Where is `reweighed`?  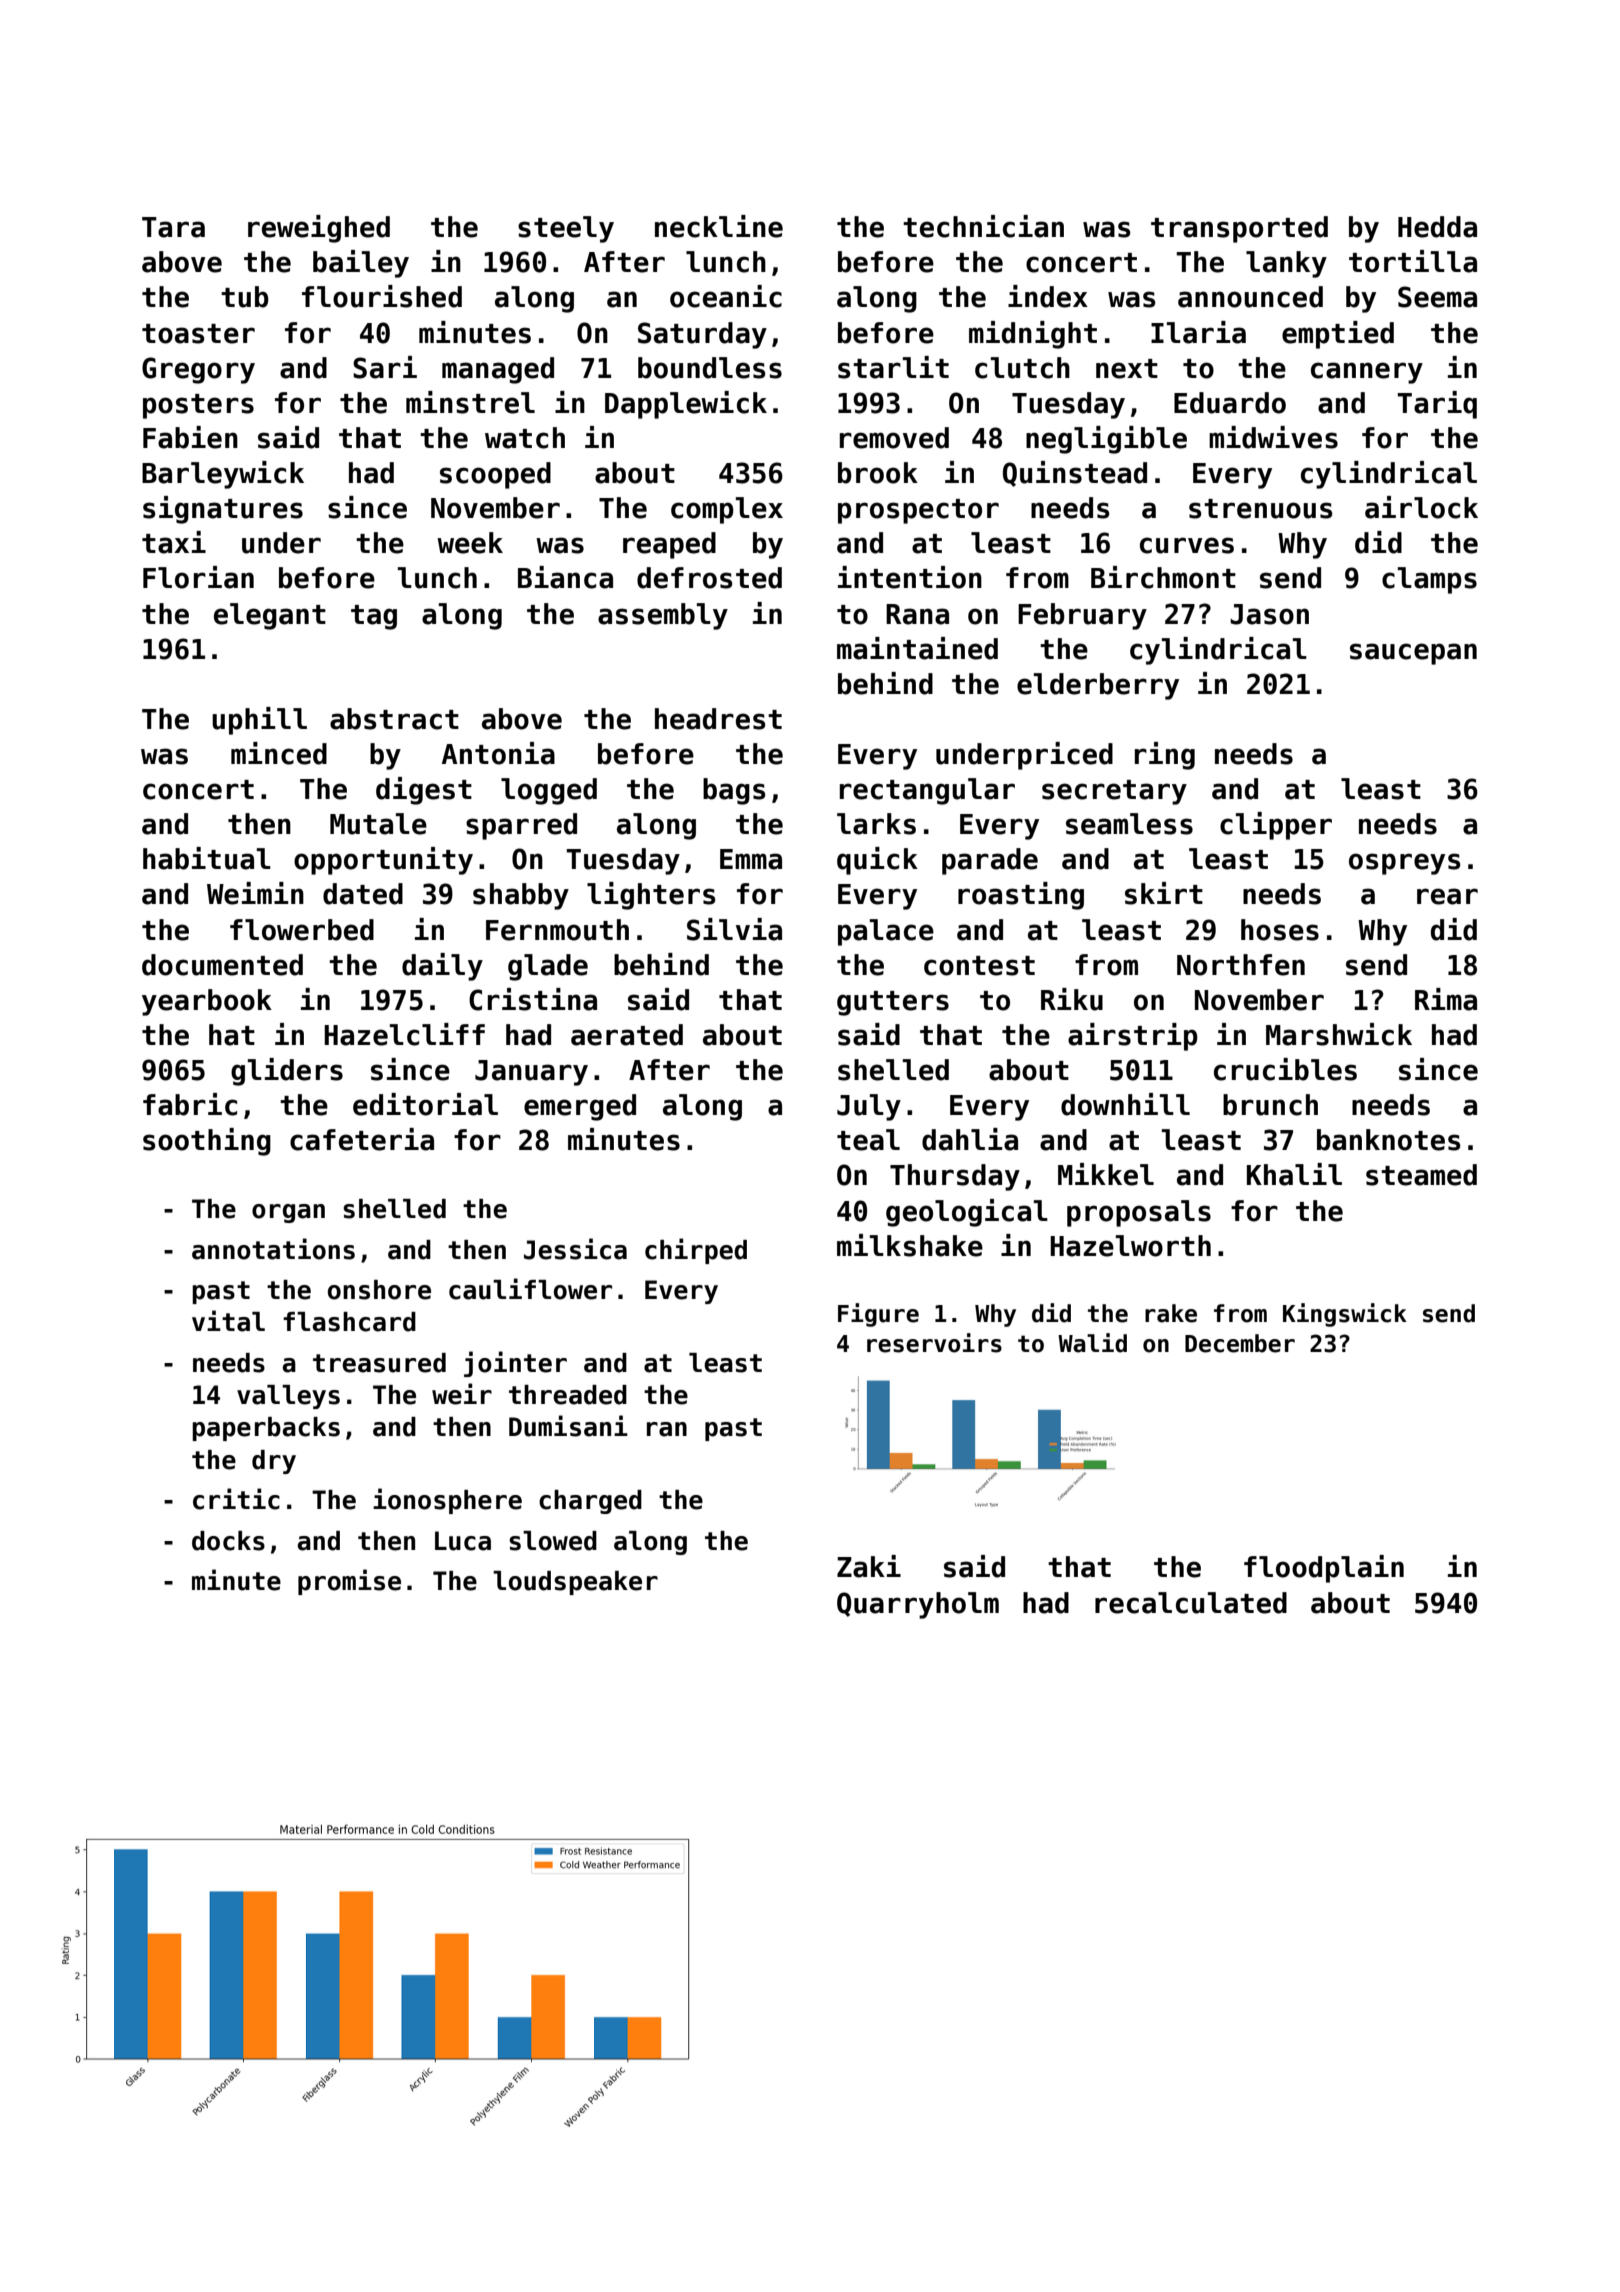
reweighed is located at coordinates (319, 229).
